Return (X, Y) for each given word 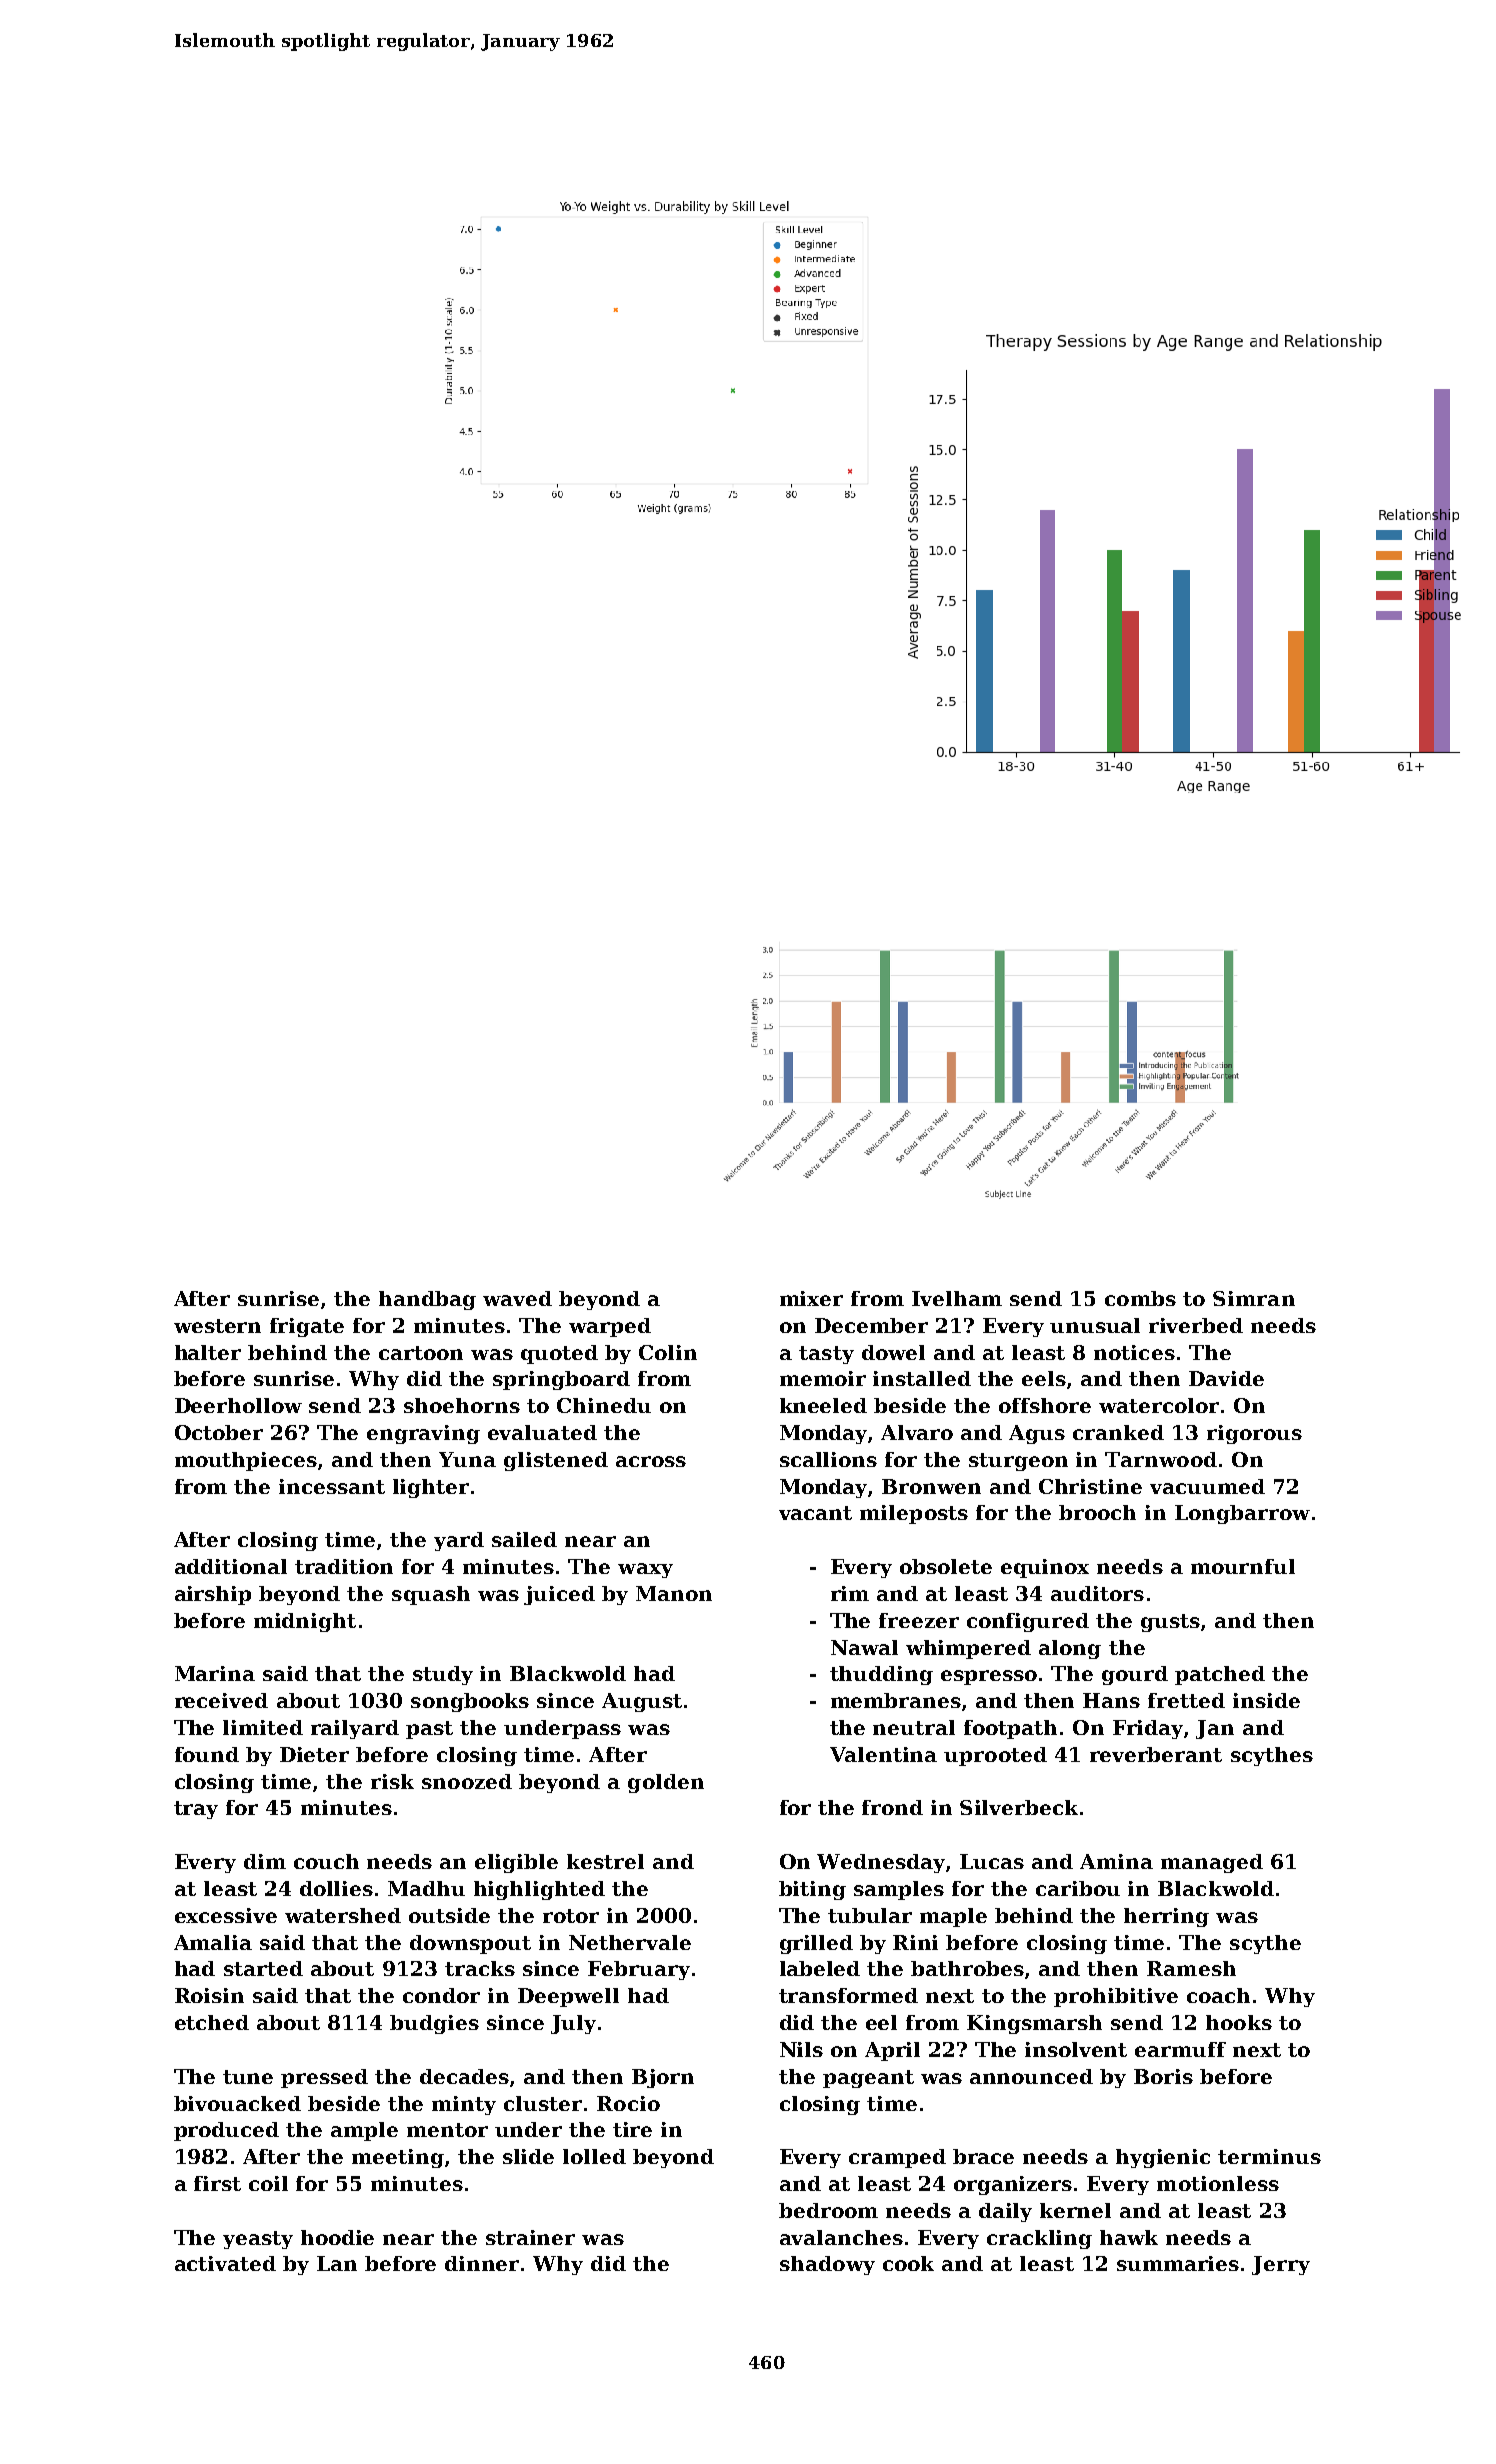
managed (1212, 1863)
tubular (870, 1915)
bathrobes (967, 1968)
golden (666, 1783)
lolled (594, 2156)
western (217, 1326)
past (429, 1730)
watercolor (1159, 1405)
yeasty (258, 2240)
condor (441, 1995)
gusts (1170, 1623)
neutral (914, 1727)
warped (610, 1327)
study (443, 1675)
